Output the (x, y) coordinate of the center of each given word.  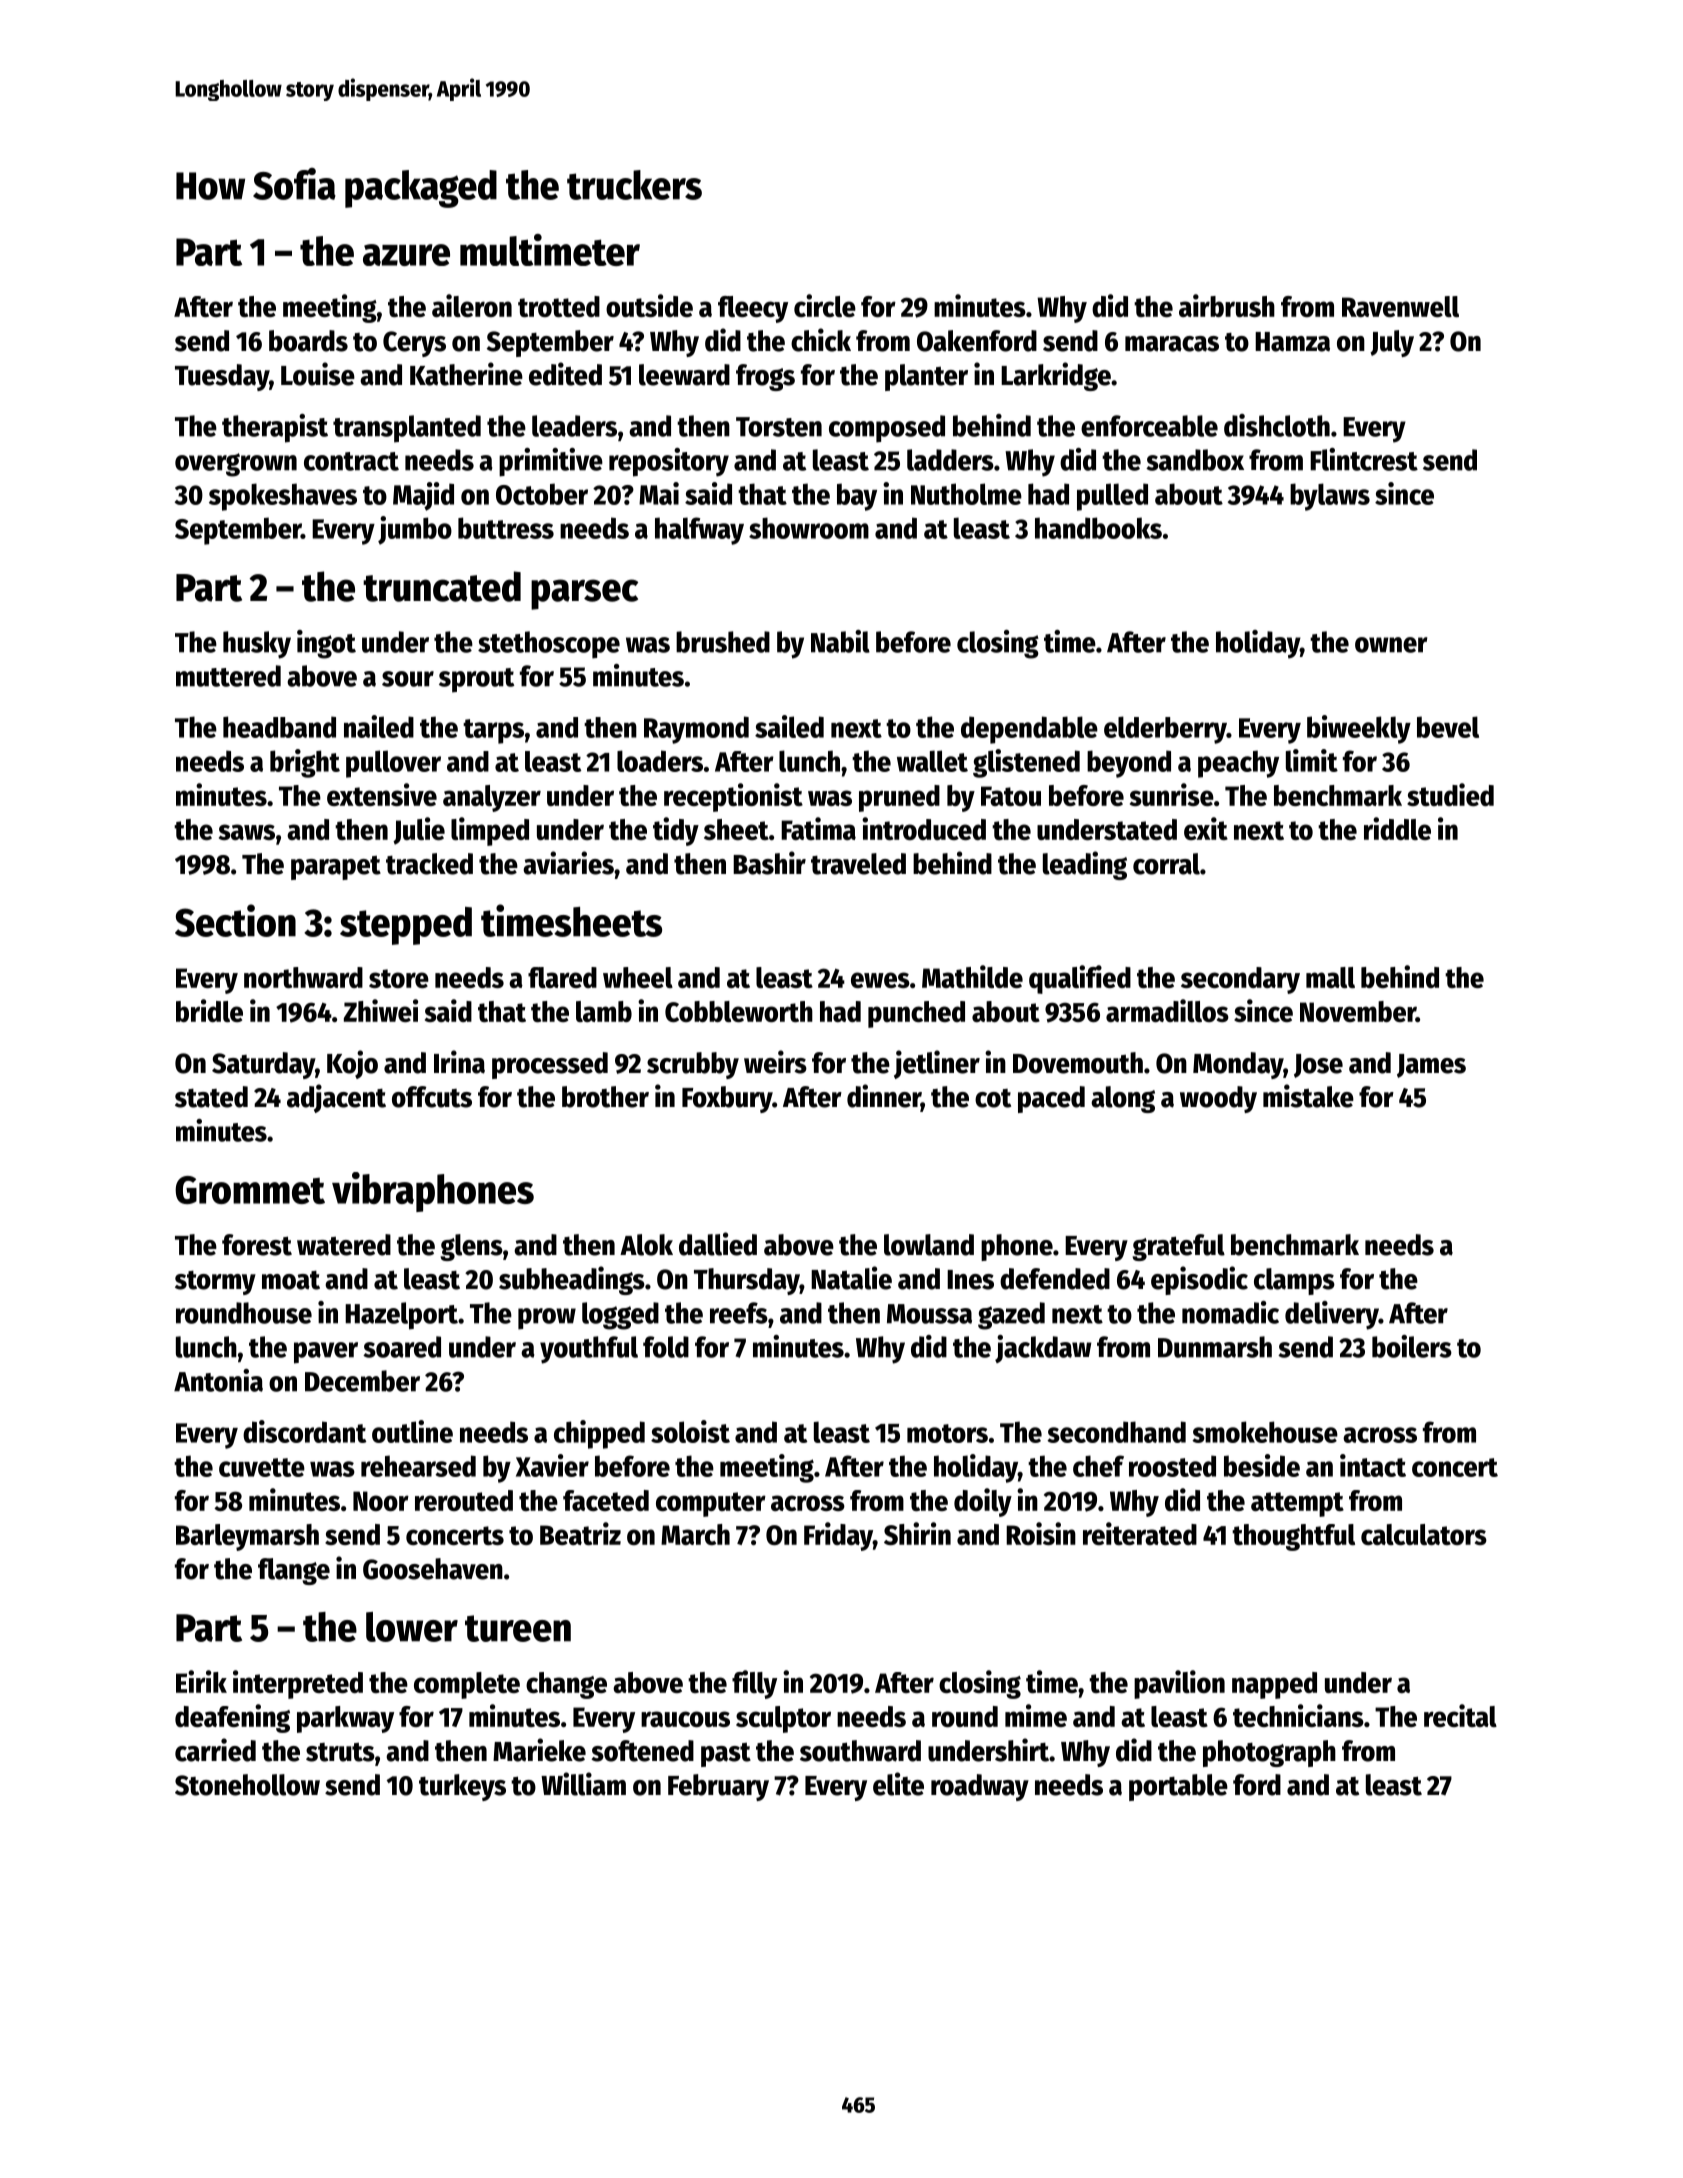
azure (406, 255)
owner (1391, 645)
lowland (929, 1245)
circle (825, 305)
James (1431, 1066)
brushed (723, 642)
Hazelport (401, 1316)
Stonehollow (247, 1785)
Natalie (851, 1278)
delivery (1332, 1315)
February (718, 1787)
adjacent (336, 1098)
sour (408, 679)
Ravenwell (1400, 306)
